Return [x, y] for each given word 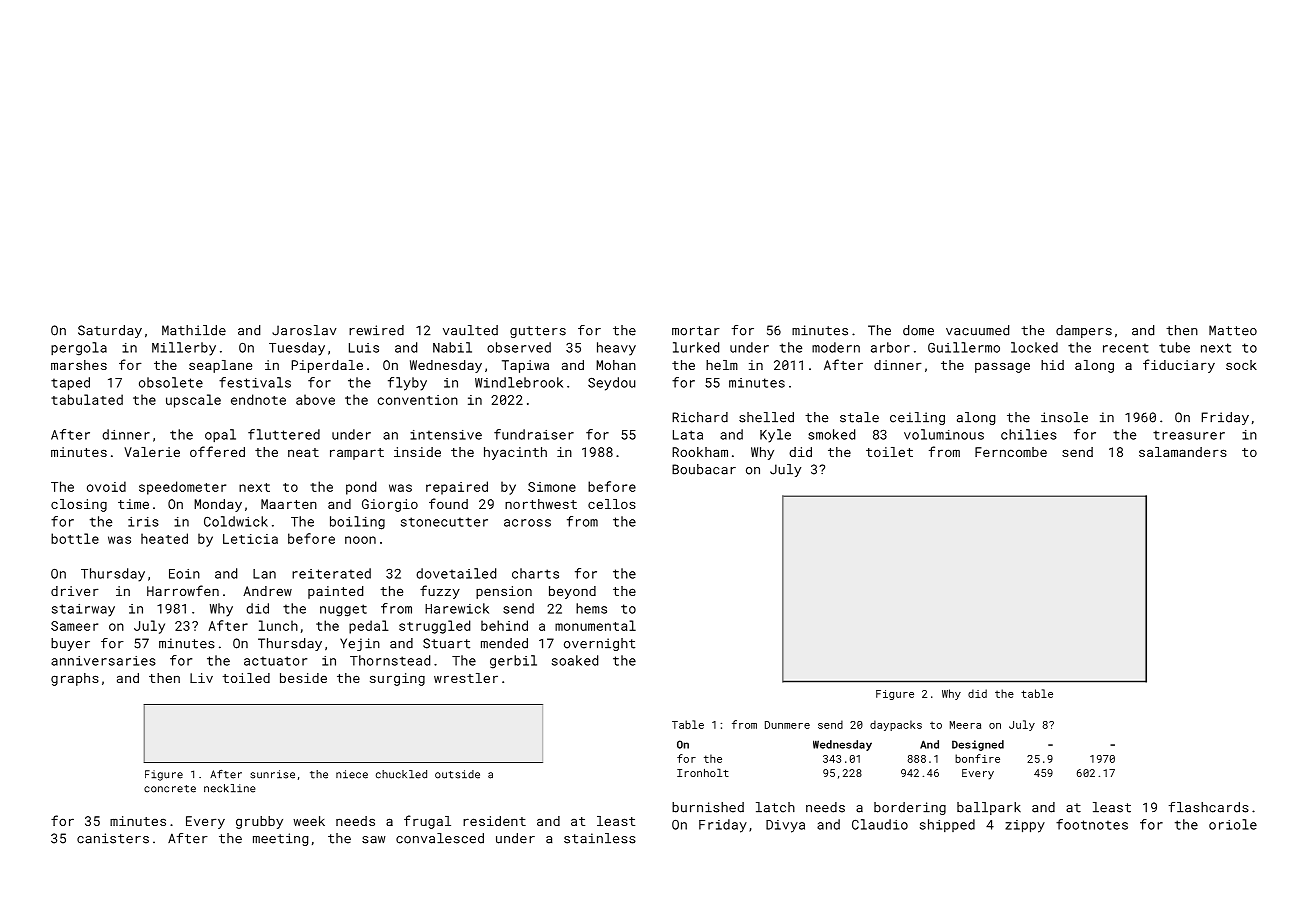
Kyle [775, 436]
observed [519, 347]
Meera [965, 725]
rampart [357, 454]
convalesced [440, 838]
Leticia [250, 539]
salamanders [1183, 452]
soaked [575, 660]
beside [303, 678]
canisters [113, 838]
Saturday [110, 331]
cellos [612, 504]
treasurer [1189, 435]
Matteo [1233, 330]
